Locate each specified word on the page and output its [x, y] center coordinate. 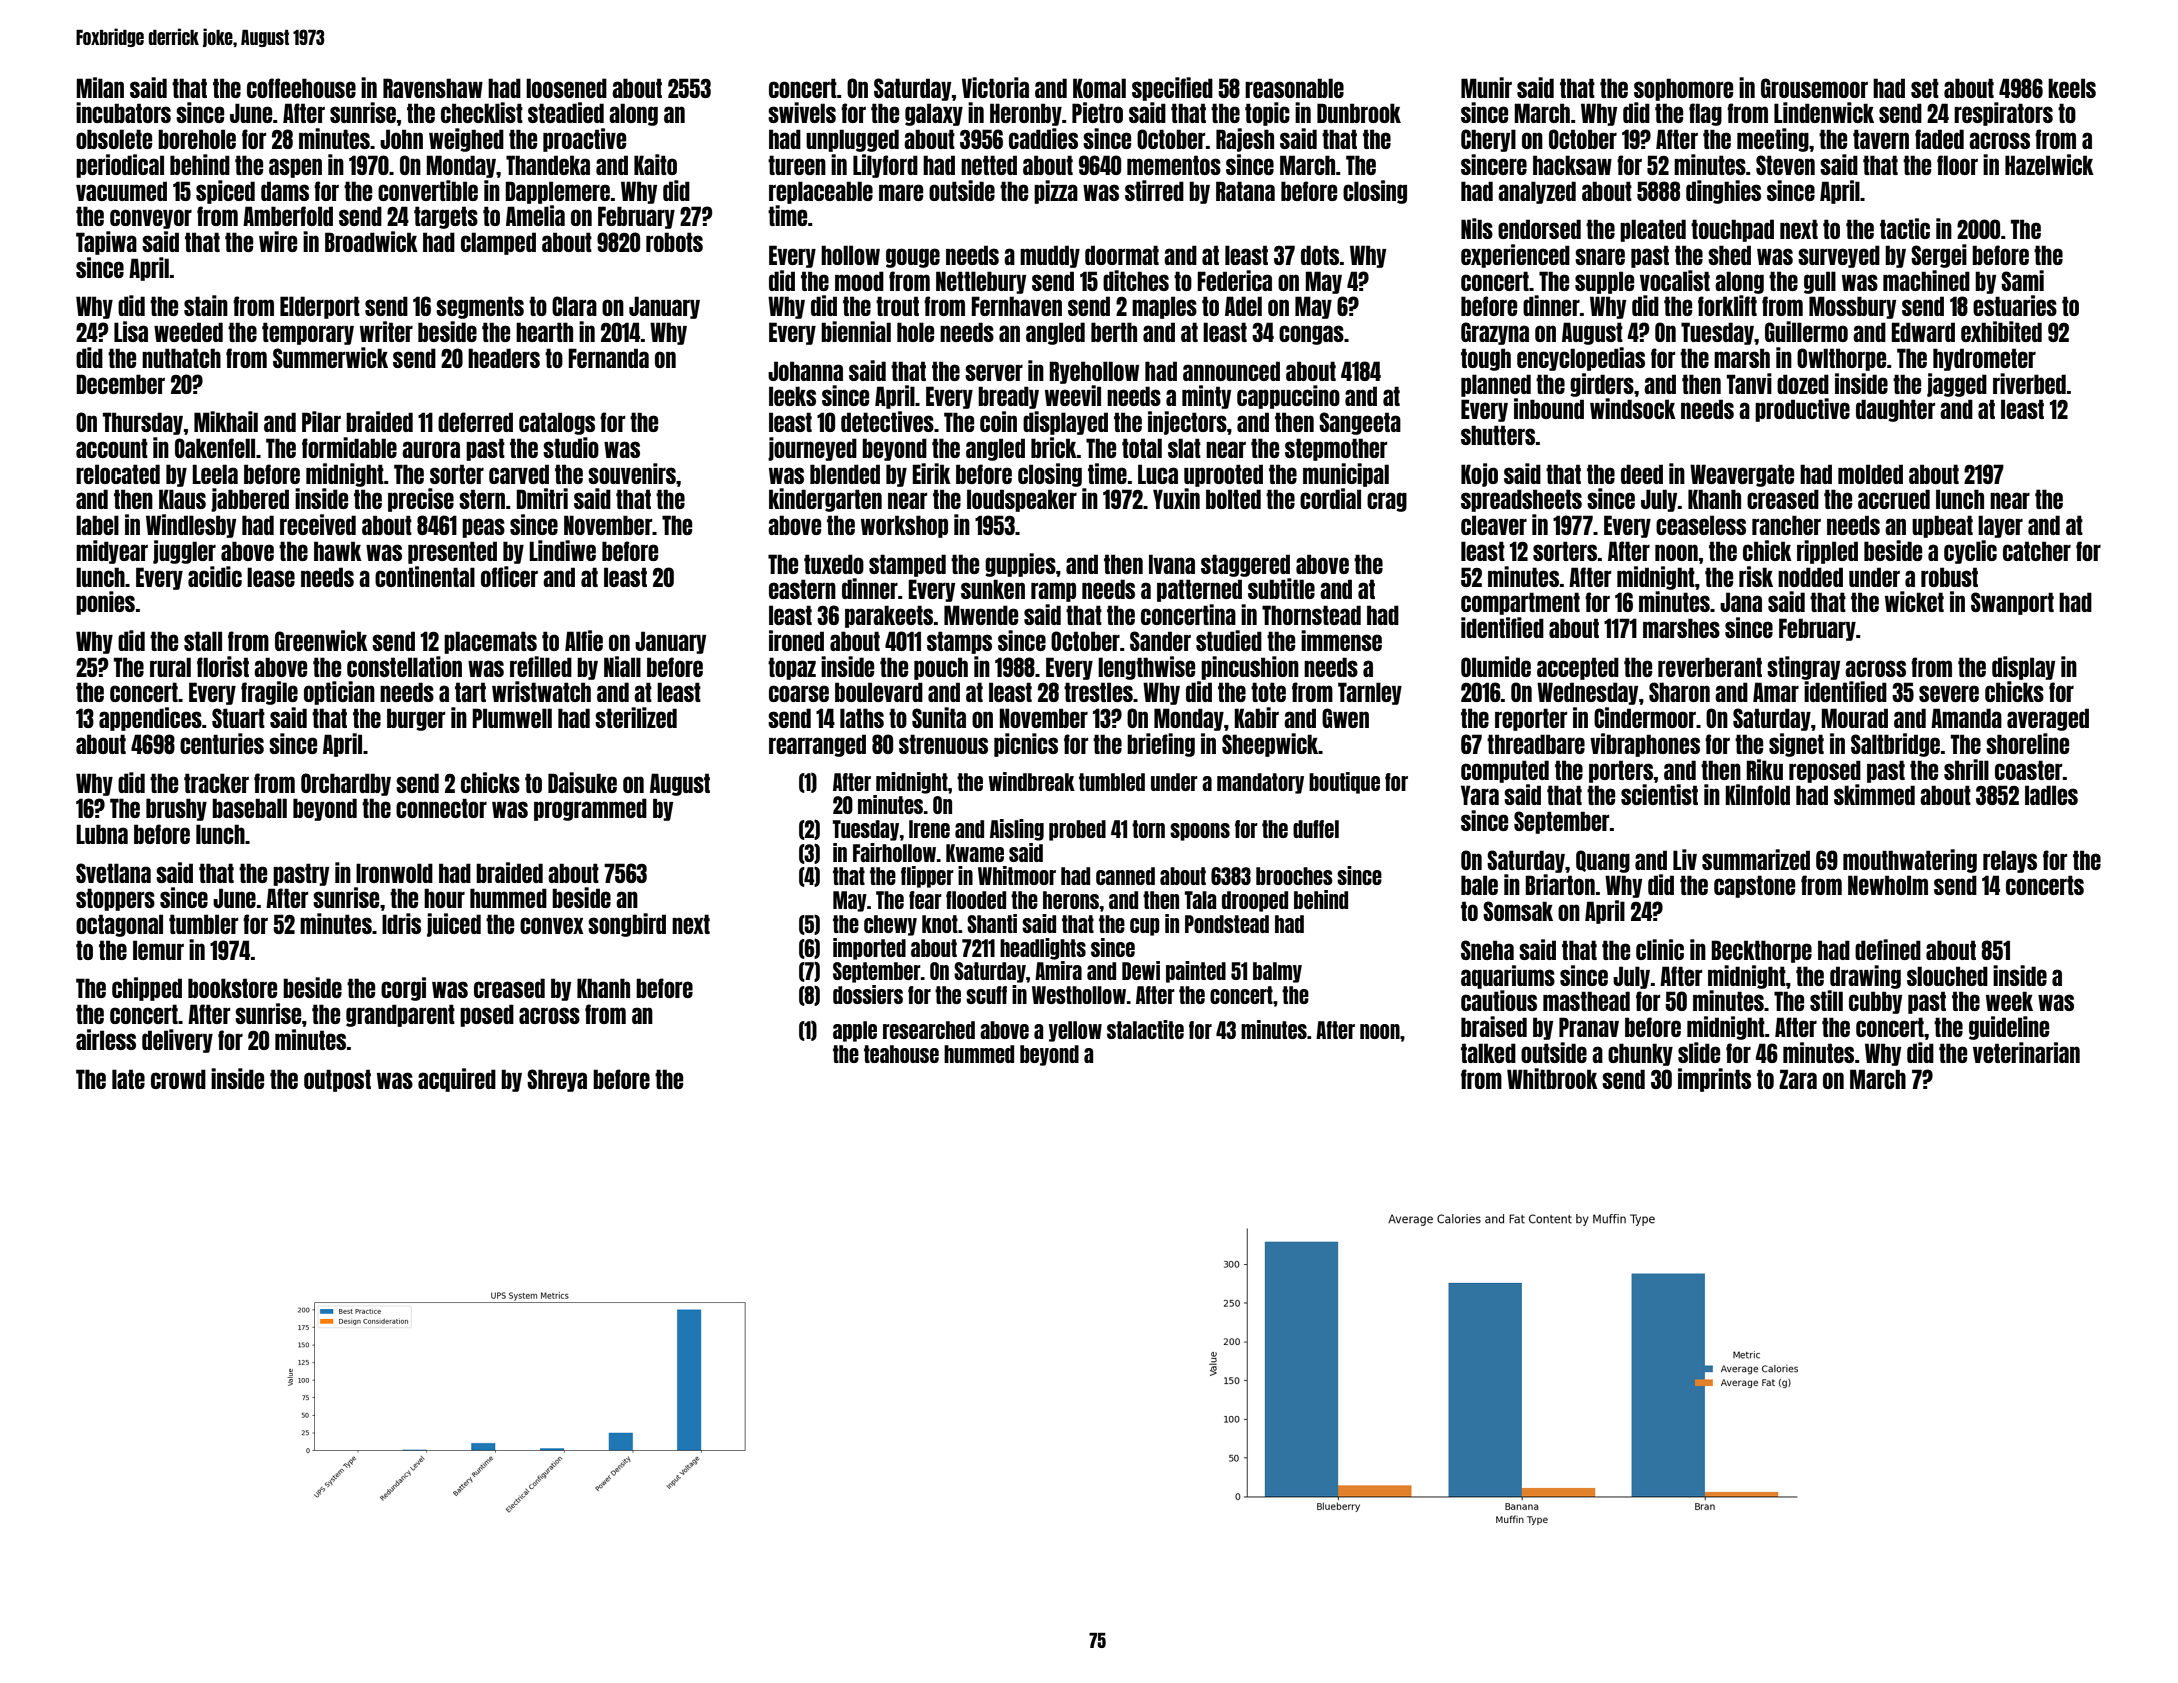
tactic [1905, 228]
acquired [457, 1080]
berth [1114, 332]
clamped [498, 243]
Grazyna [1495, 333]
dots [1320, 255]
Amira [1058, 970]
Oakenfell [215, 448]
